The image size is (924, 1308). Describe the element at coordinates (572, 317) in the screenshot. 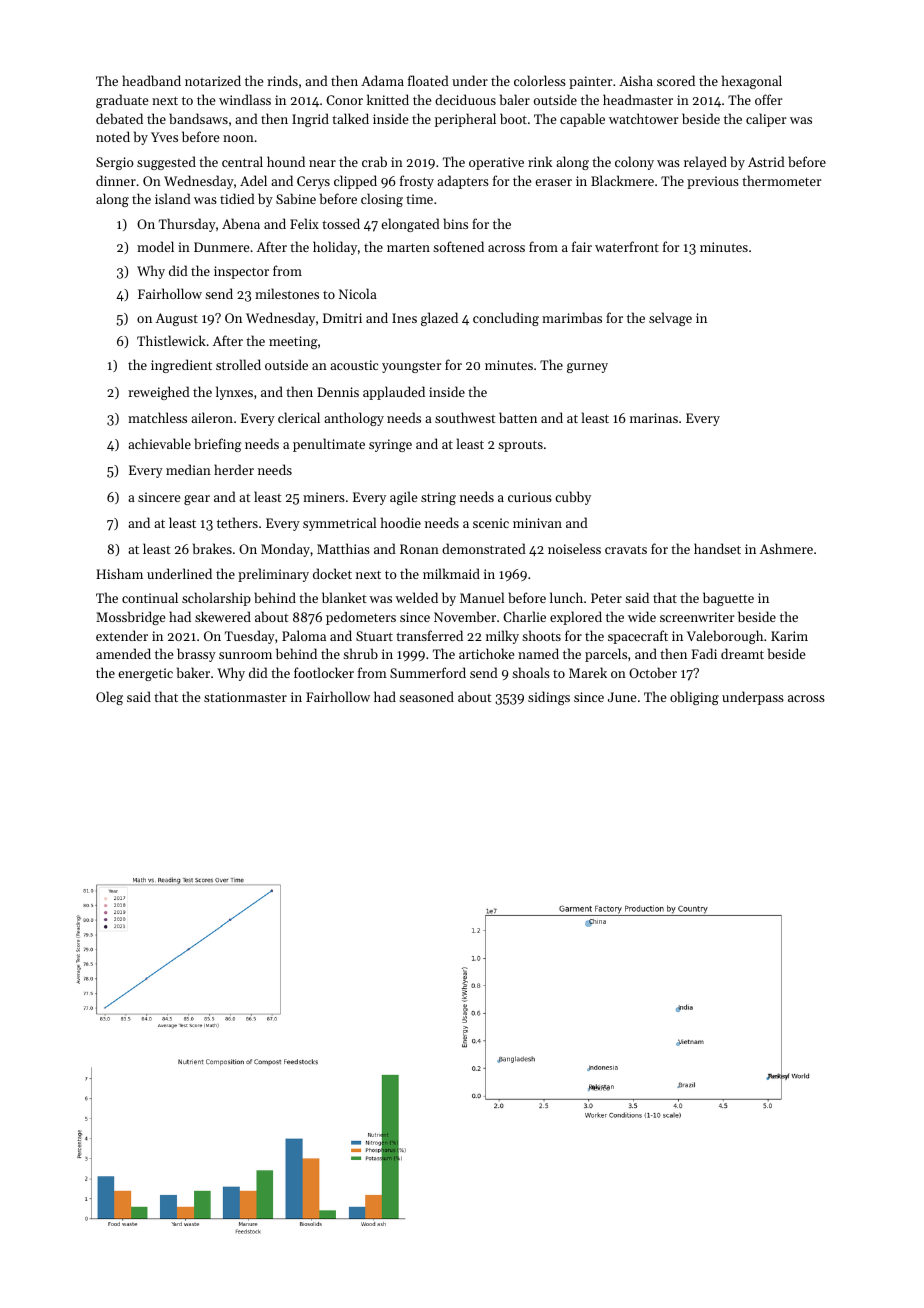

I see `marimbas` at that location.
